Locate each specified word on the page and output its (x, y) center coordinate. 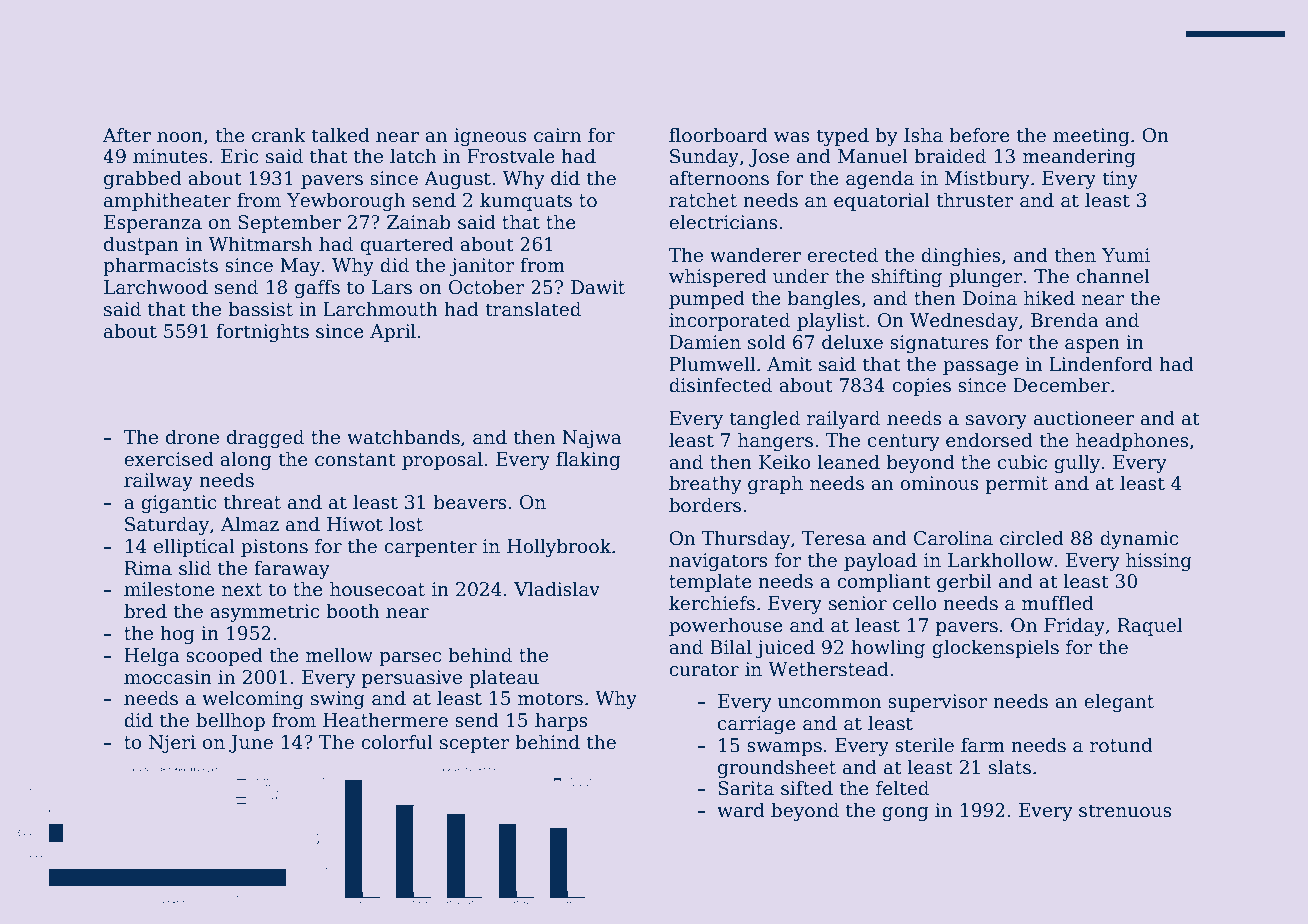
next (242, 590)
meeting (1091, 137)
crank (279, 135)
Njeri (172, 744)
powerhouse (726, 626)
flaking (588, 460)
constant (355, 460)
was (792, 137)
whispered (718, 277)
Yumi (1126, 255)
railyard (843, 419)
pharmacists (160, 266)
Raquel (1149, 626)
